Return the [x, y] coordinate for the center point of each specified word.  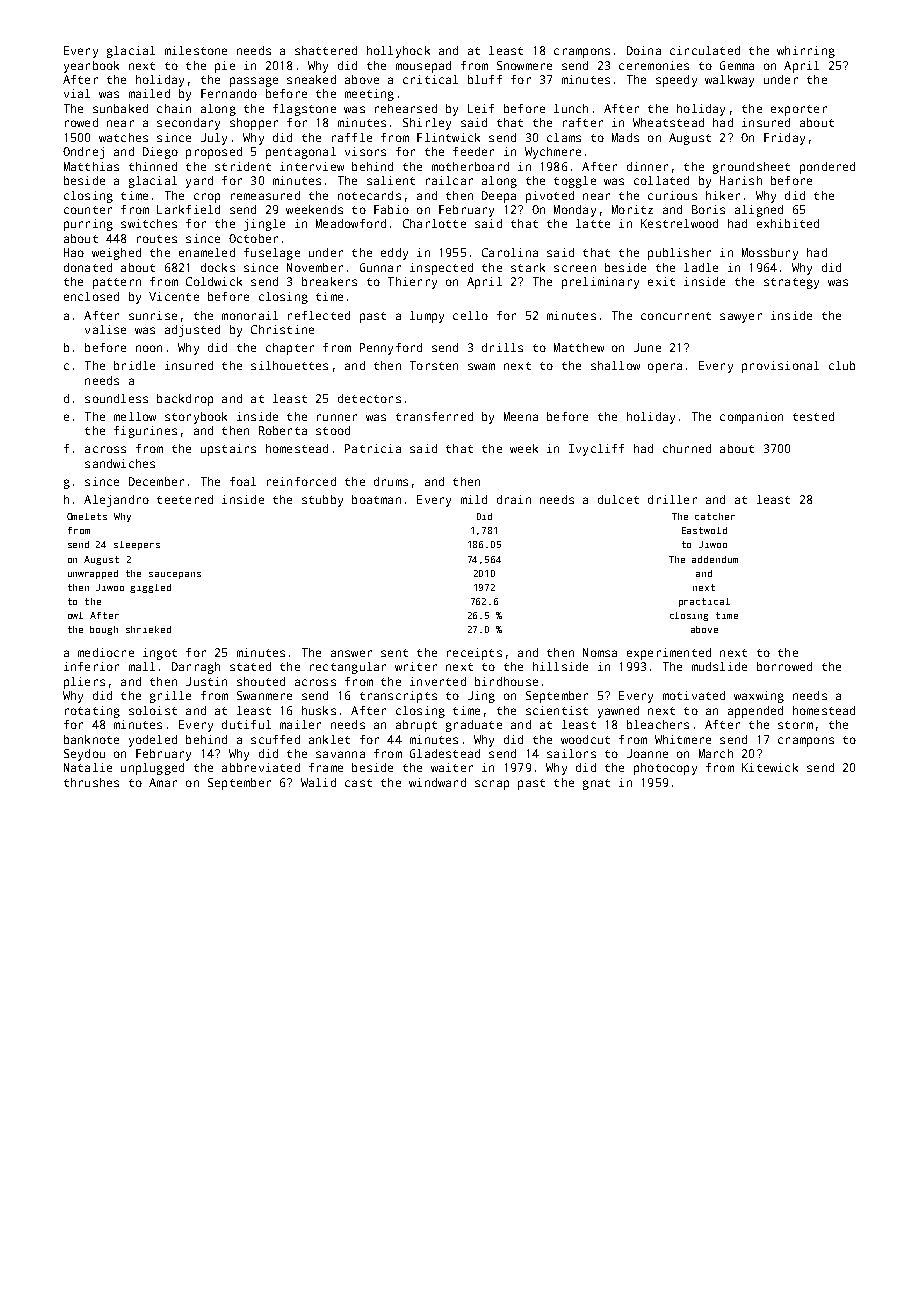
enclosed [91, 296]
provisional [780, 367]
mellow [135, 416]
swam [481, 366]
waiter [452, 767]
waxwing [759, 697]
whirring [806, 52]
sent [394, 653]
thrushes [91, 782]
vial [77, 93]
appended [755, 712]
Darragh [196, 668]
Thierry [412, 283]
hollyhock [398, 52]
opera [665, 368]
